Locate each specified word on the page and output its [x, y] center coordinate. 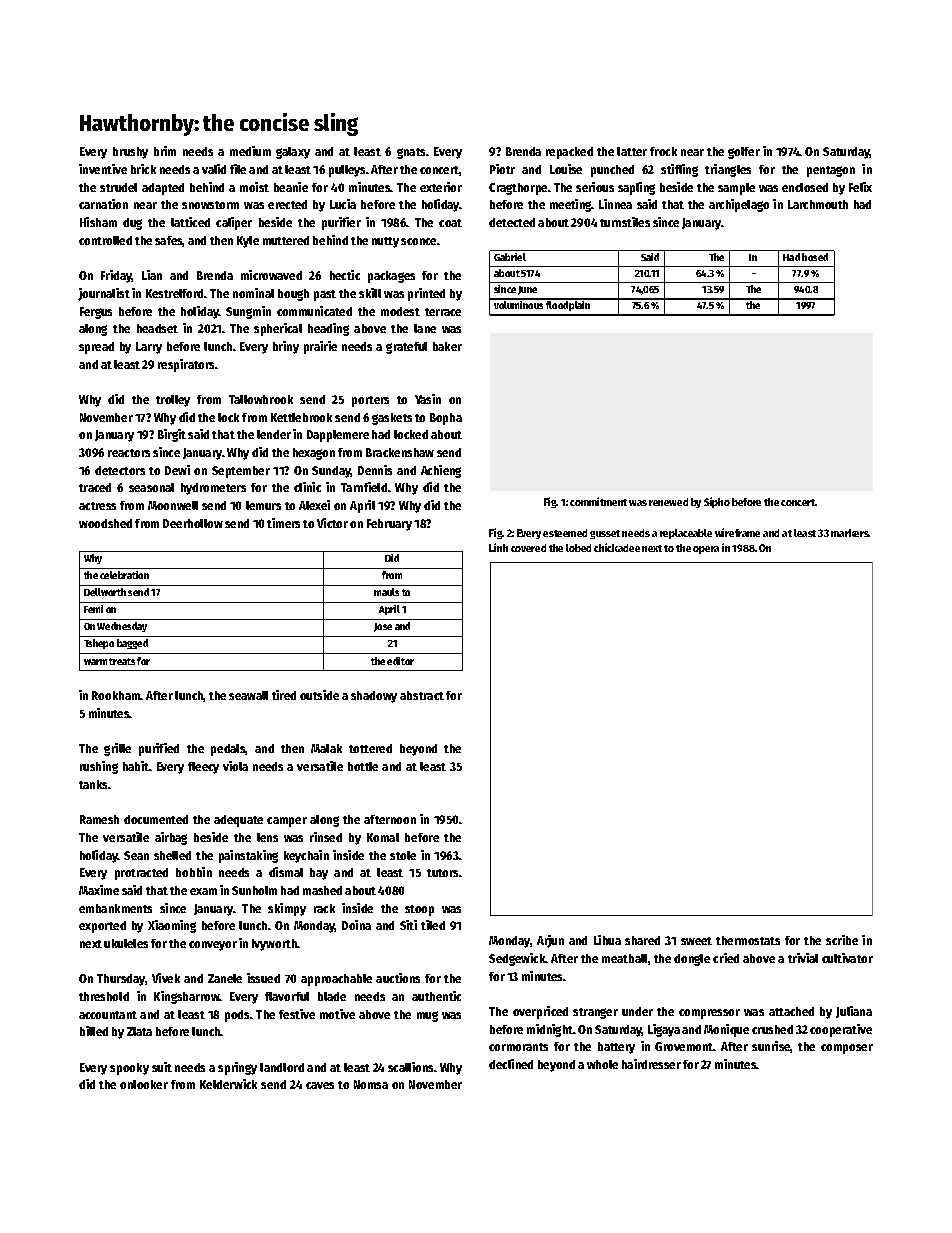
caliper [234, 223]
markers [850, 533]
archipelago [739, 205]
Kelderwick [228, 1084]
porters [370, 401]
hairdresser [651, 1064]
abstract [422, 695]
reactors [129, 453]
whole [602, 1064]
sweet [696, 941]
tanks [93, 784]
